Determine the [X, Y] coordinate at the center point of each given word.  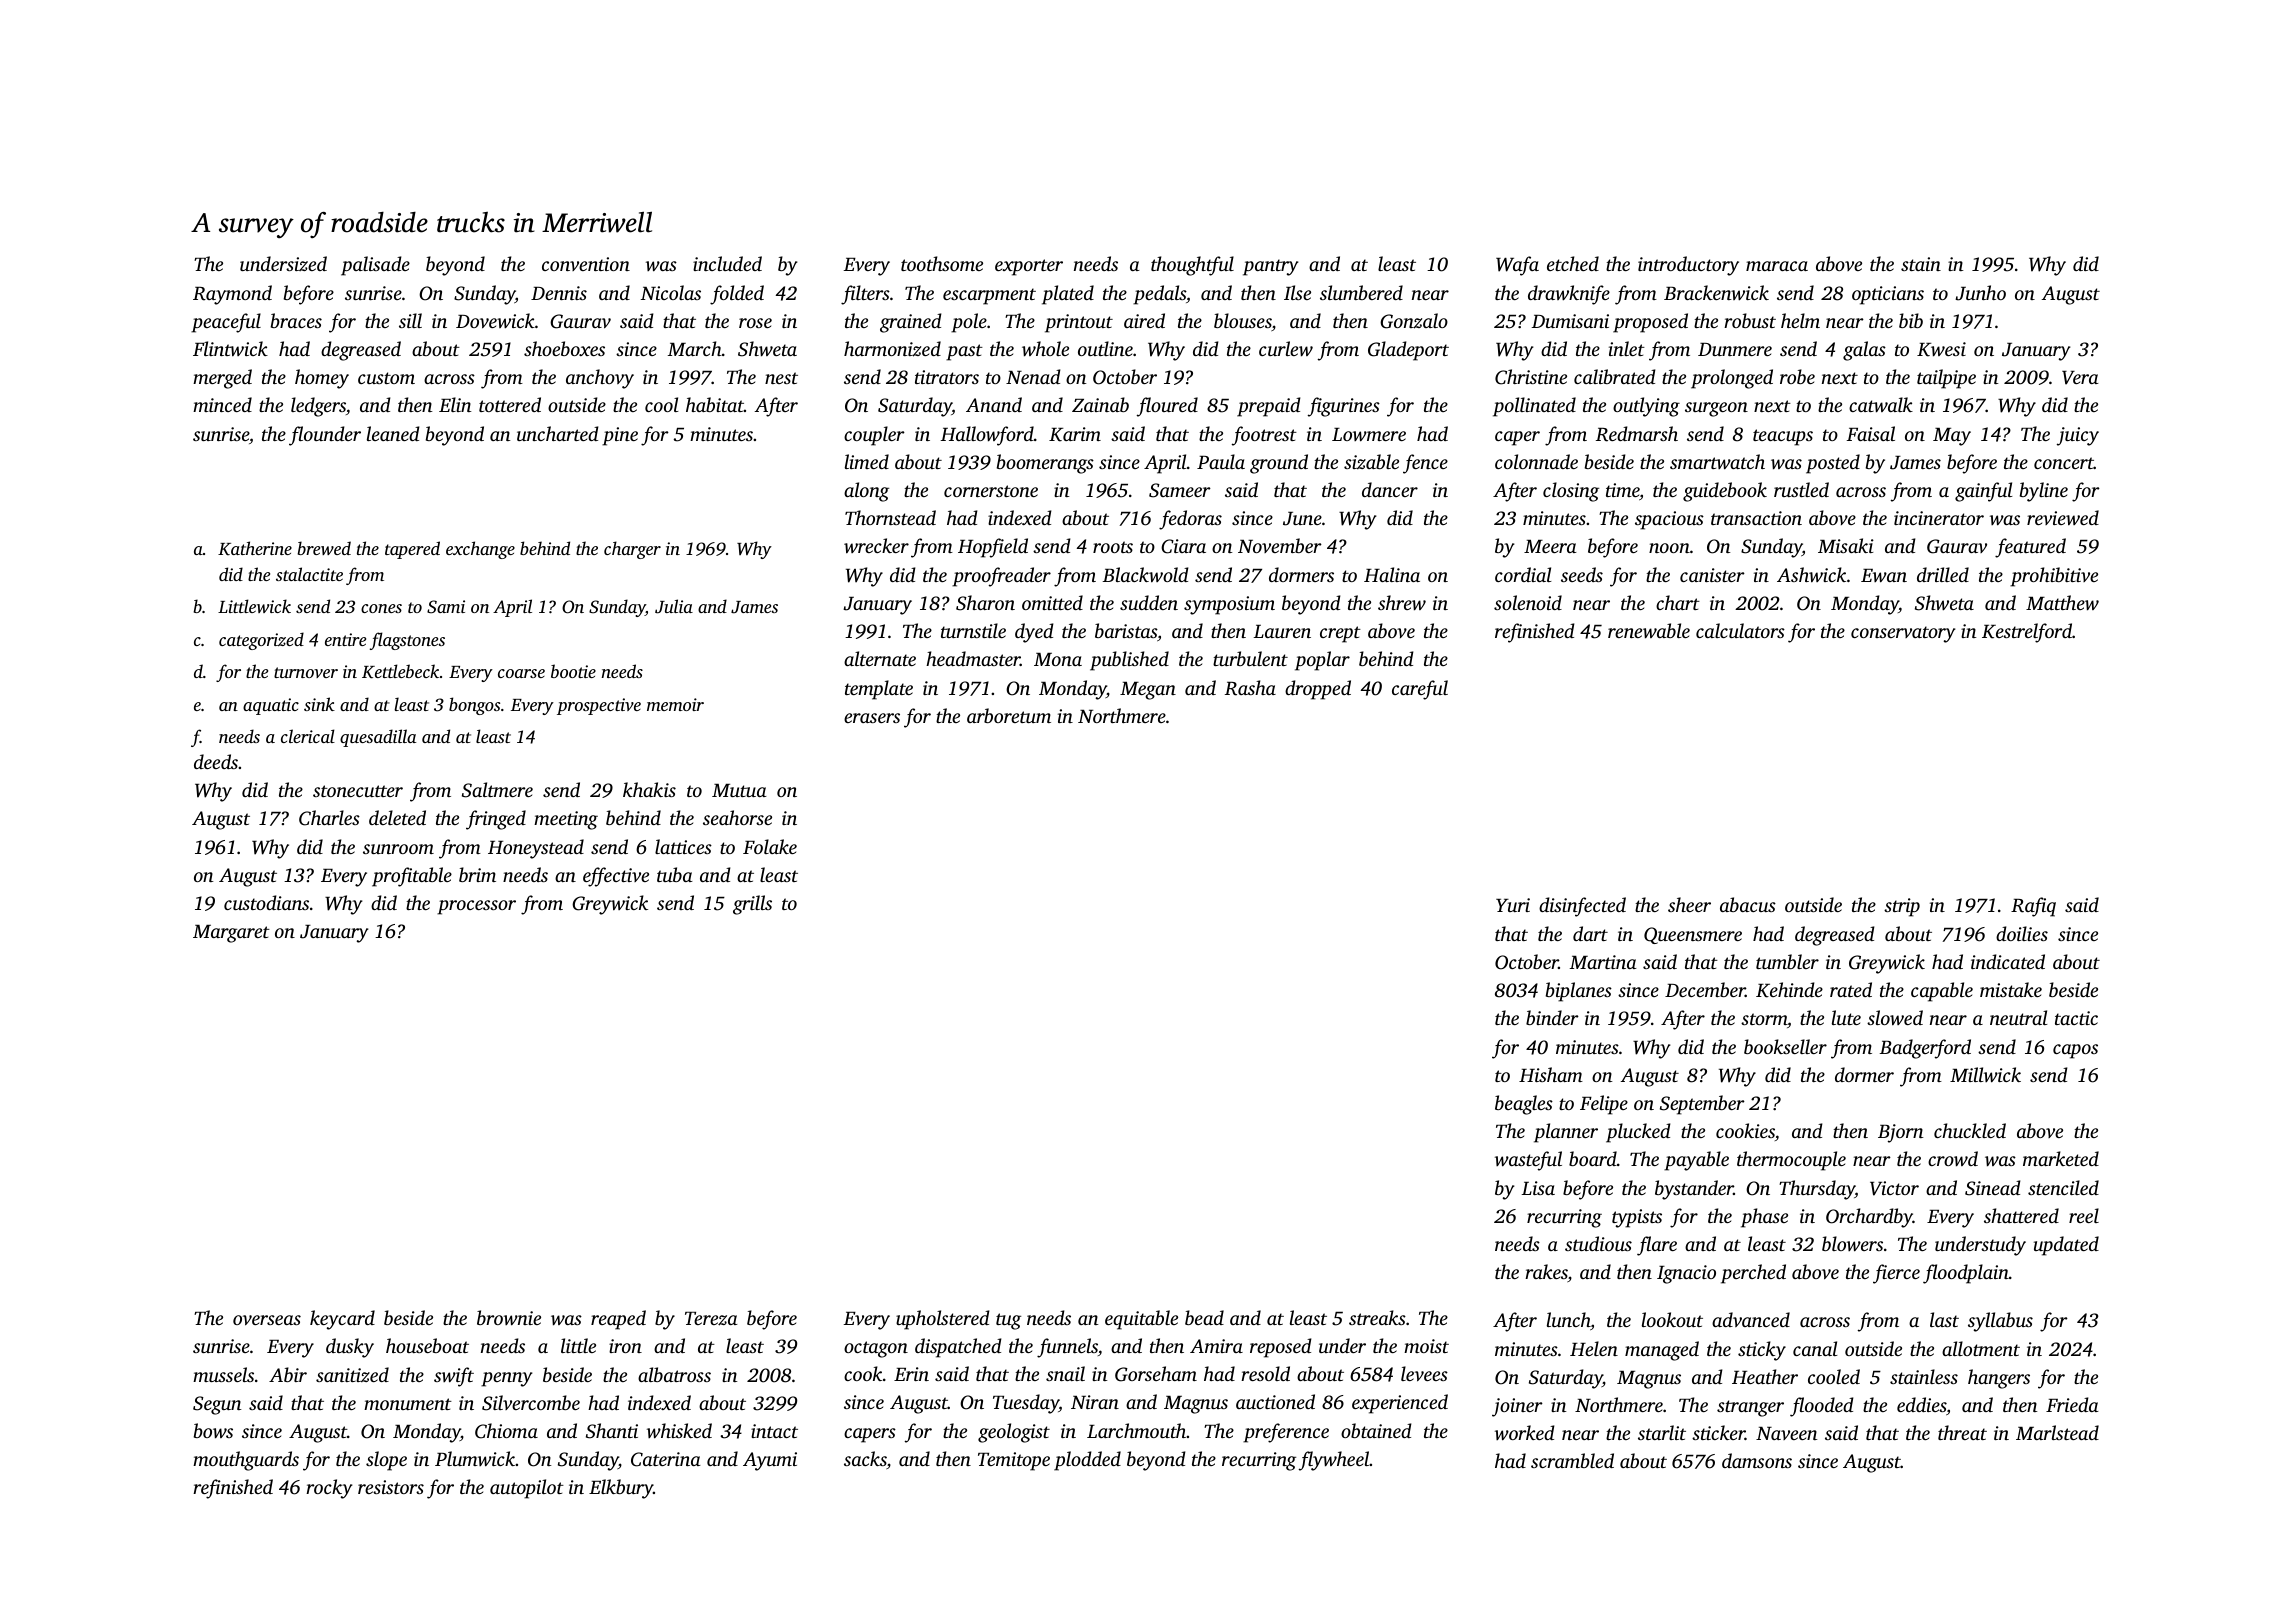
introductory [1688, 266]
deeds [216, 761]
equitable [1141, 1320]
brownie [509, 1318]
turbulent [1250, 658]
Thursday [1817, 1190]
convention [586, 264]
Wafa [1517, 266]
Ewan [1884, 576]
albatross [674, 1374]
